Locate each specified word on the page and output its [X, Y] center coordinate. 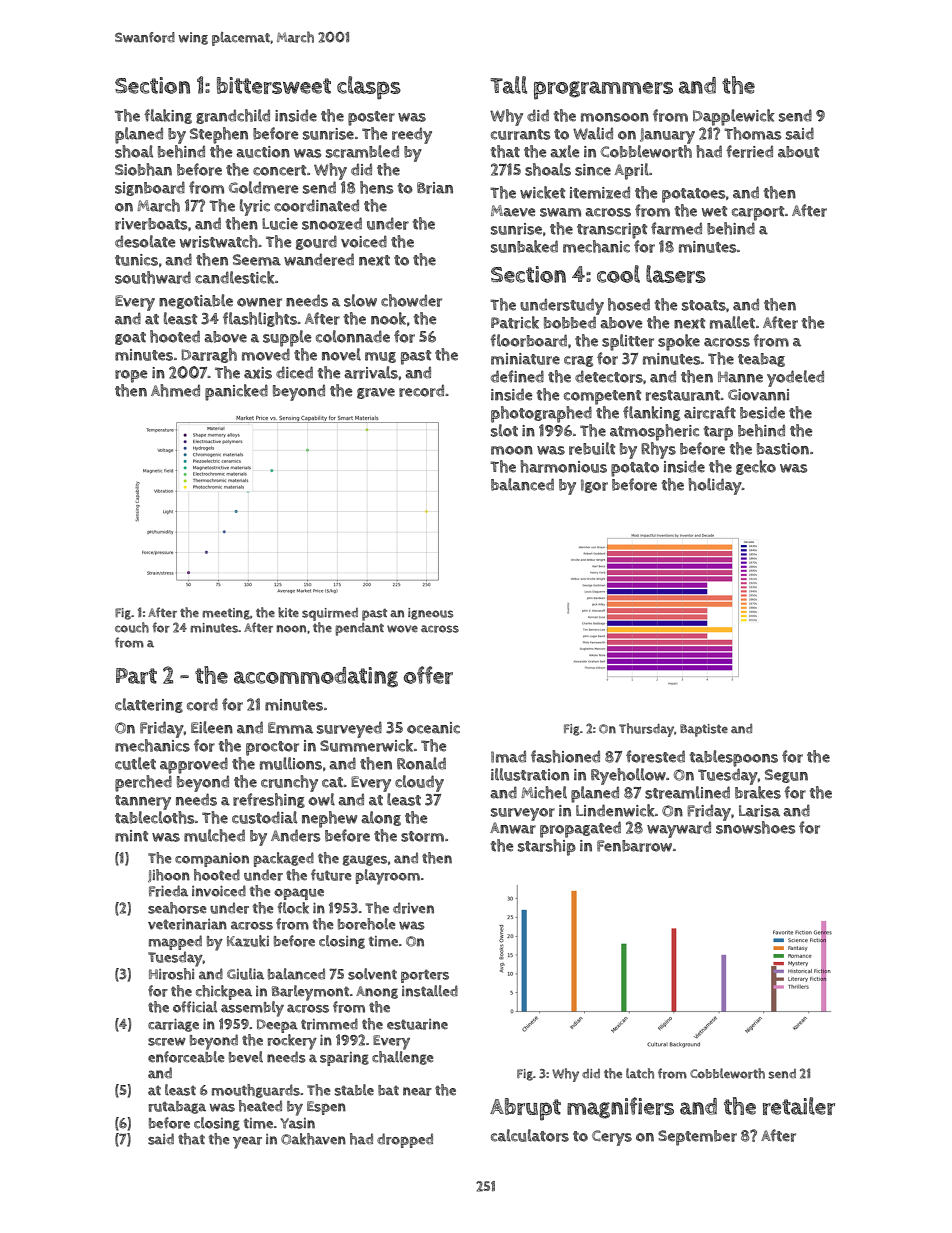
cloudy [419, 783]
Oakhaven [313, 1139]
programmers [603, 90]
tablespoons [733, 758]
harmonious [563, 466]
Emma [290, 728]
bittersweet [274, 85]
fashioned [565, 756]
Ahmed [175, 390]
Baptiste [704, 730]
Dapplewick [734, 117]
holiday [715, 486]
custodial [264, 817]
